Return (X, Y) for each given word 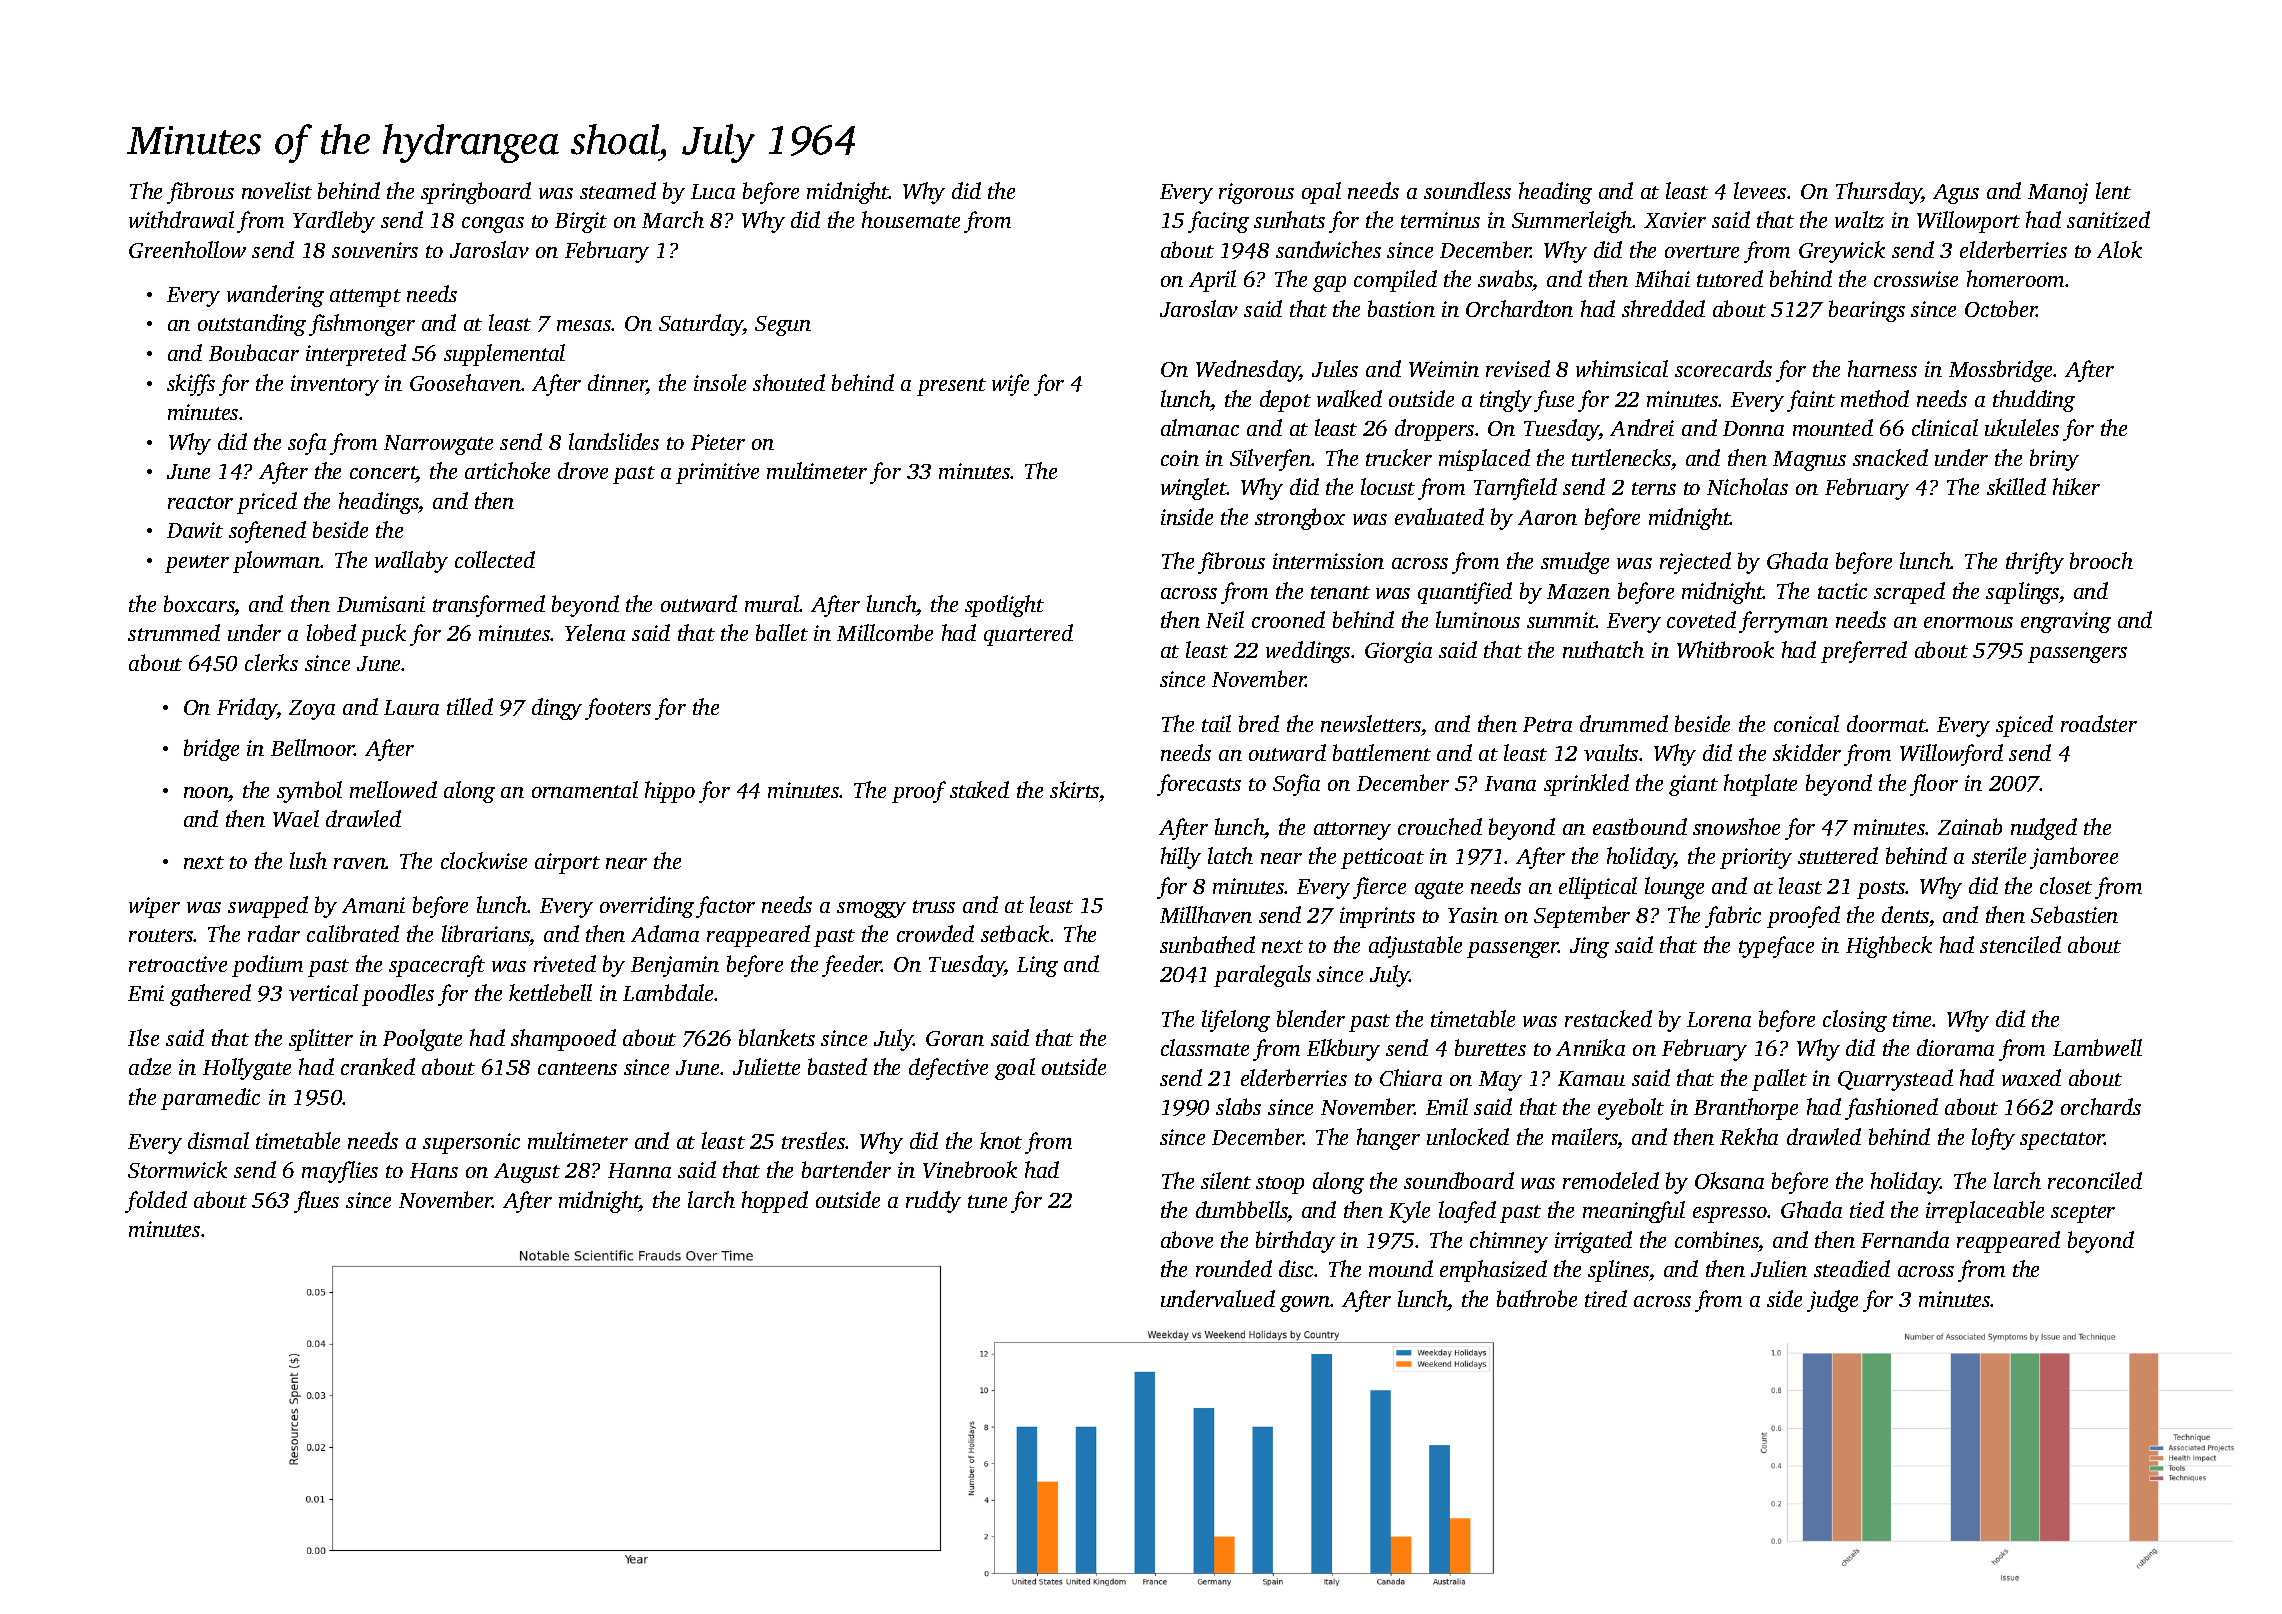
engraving (2066, 622)
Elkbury (1343, 1050)
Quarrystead (1895, 1080)
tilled (470, 706)
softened (267, 532)
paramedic (210, 1099)
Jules (1335, 368)
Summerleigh (1572, 222)
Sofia (1296, 785)
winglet (1194, 489)
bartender (846, 1169)
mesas (584, 325)
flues (316, 1202)
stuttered (1838, 855)
